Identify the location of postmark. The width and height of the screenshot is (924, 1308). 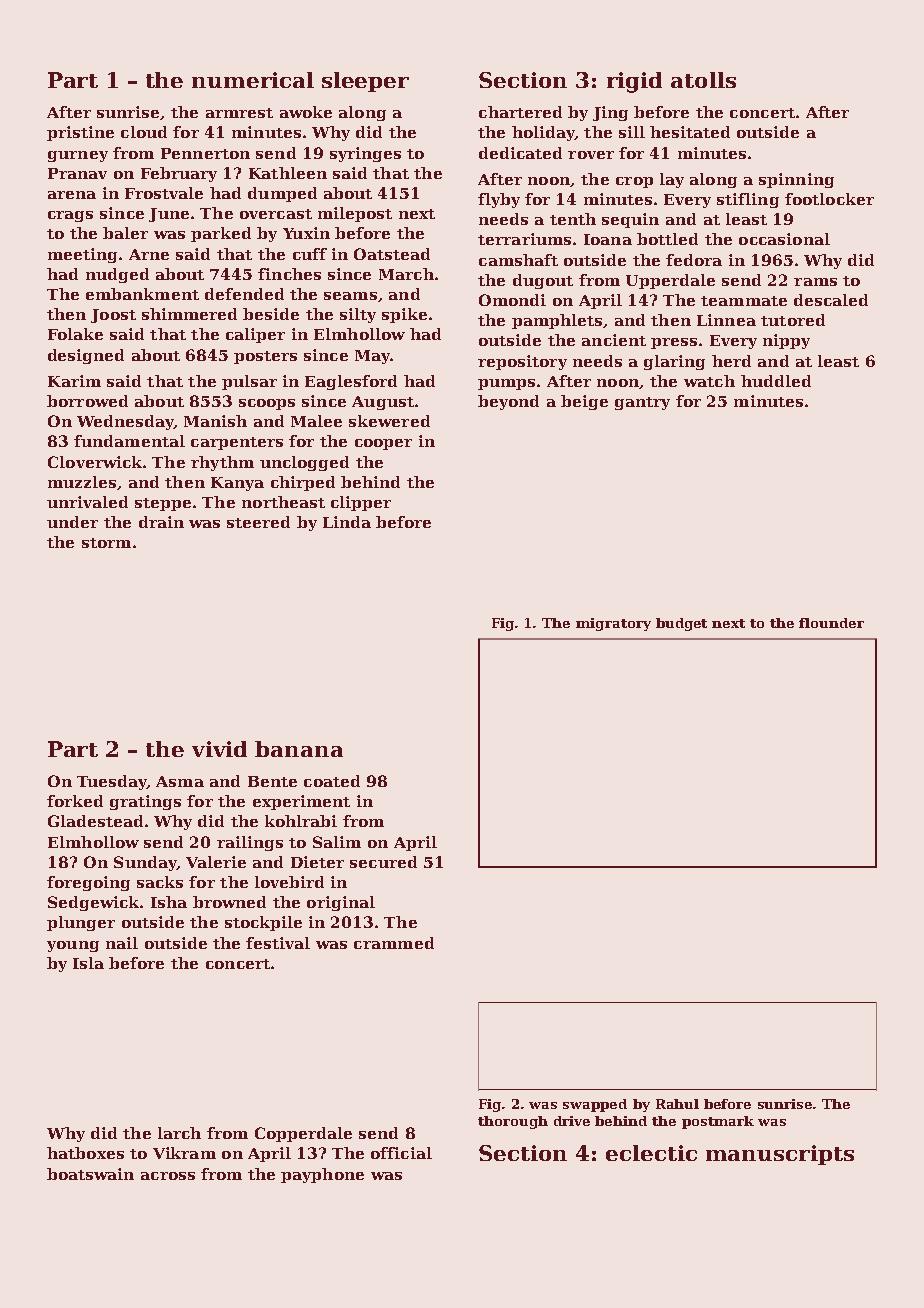
(718, 1122).
